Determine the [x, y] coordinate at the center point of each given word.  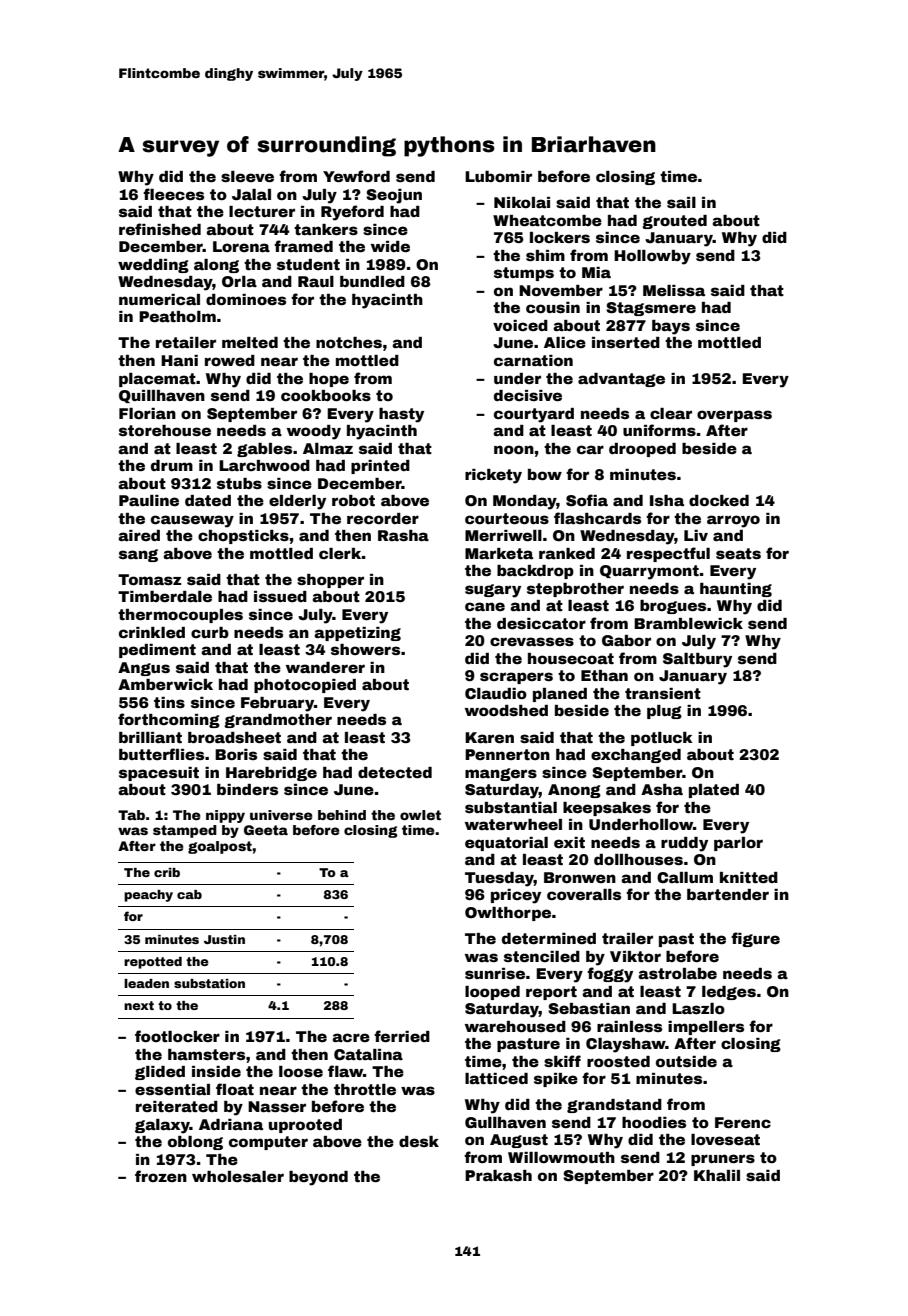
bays [671, 327]
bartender [728, 894]
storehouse [165, 430]
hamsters [206, 1054]
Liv [696, 535]
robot [353, 500]
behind [342, 815]
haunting [736, 590]
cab [189, 894]
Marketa [499, 553]
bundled [372, 281]
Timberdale [165, 596]
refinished [160, 229]
